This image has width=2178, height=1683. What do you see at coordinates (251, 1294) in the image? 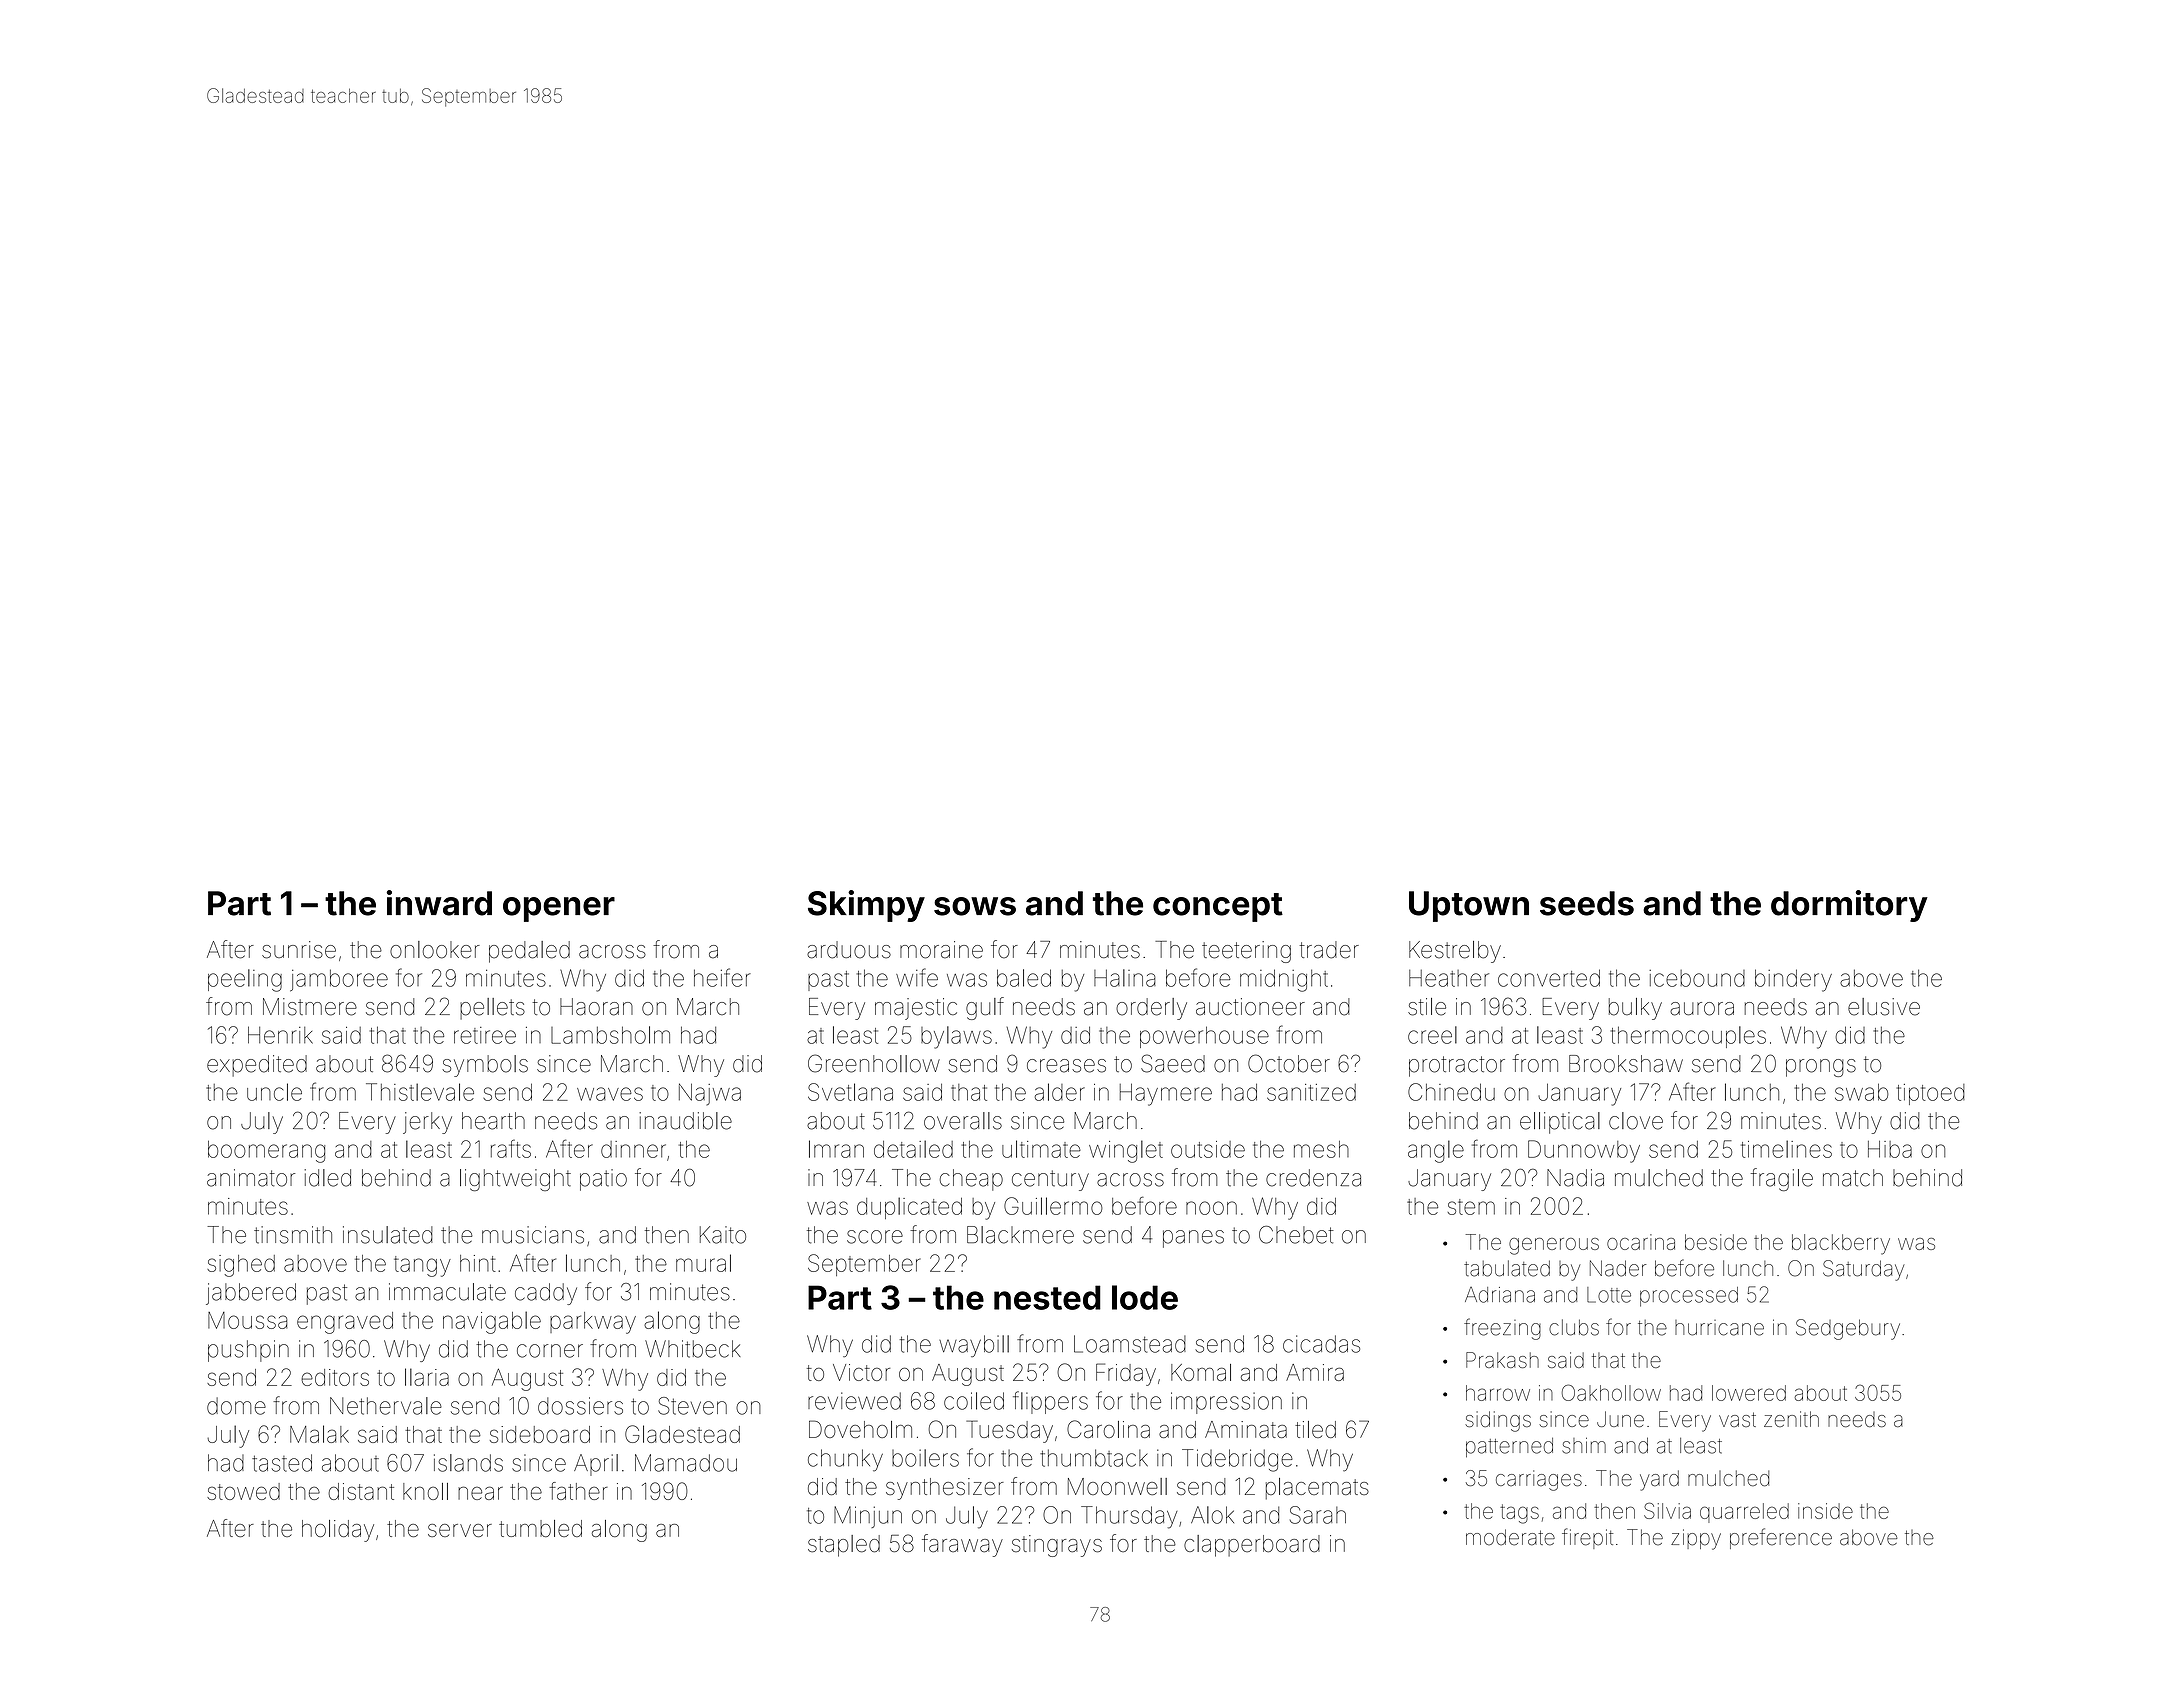
I see `jabbered` at bounding box center [251, 1294].
